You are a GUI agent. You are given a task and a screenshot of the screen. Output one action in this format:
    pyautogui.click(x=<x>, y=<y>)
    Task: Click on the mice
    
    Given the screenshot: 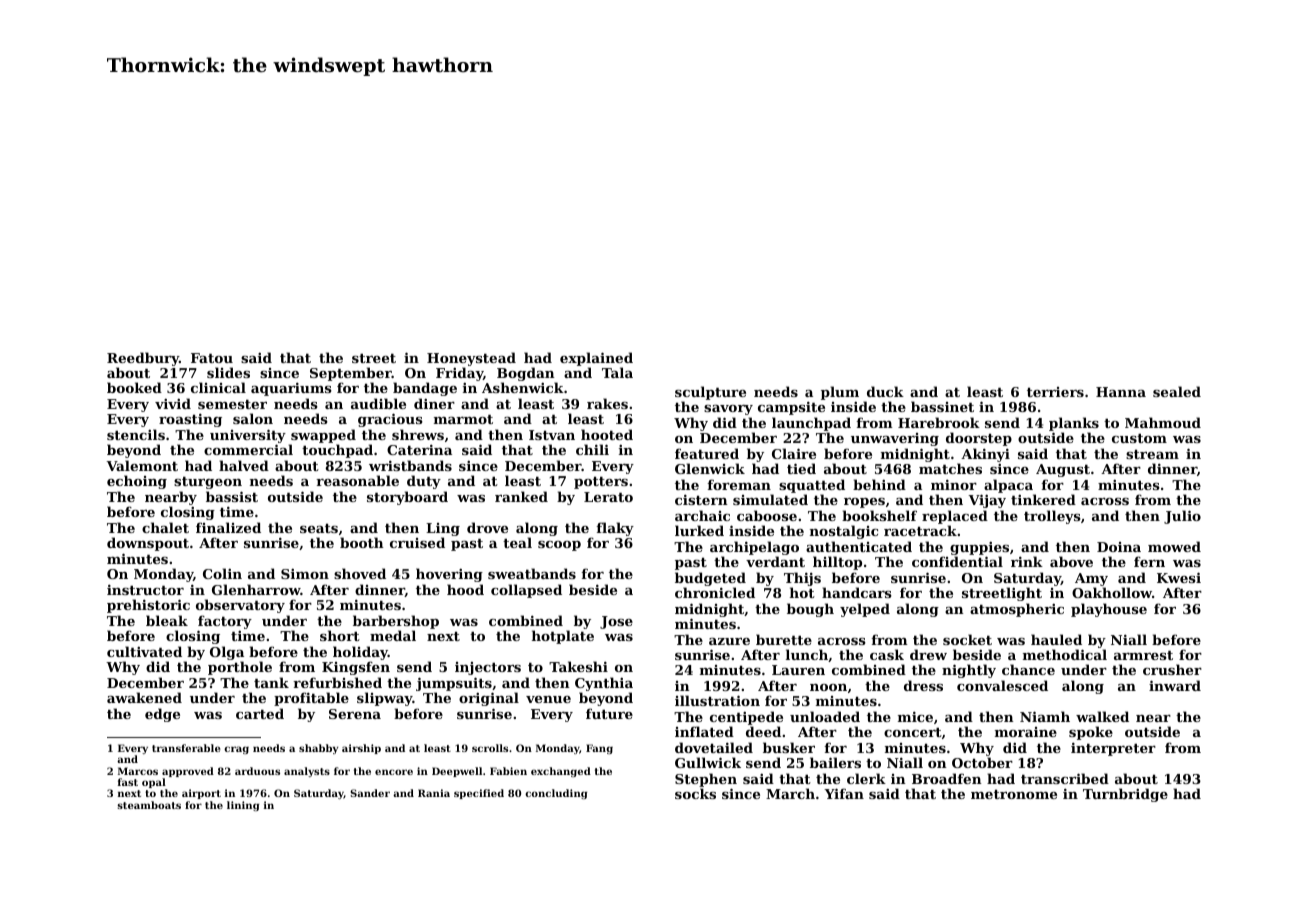 What is the action you would take?
    pyautogui.click(x=915, y=716)
